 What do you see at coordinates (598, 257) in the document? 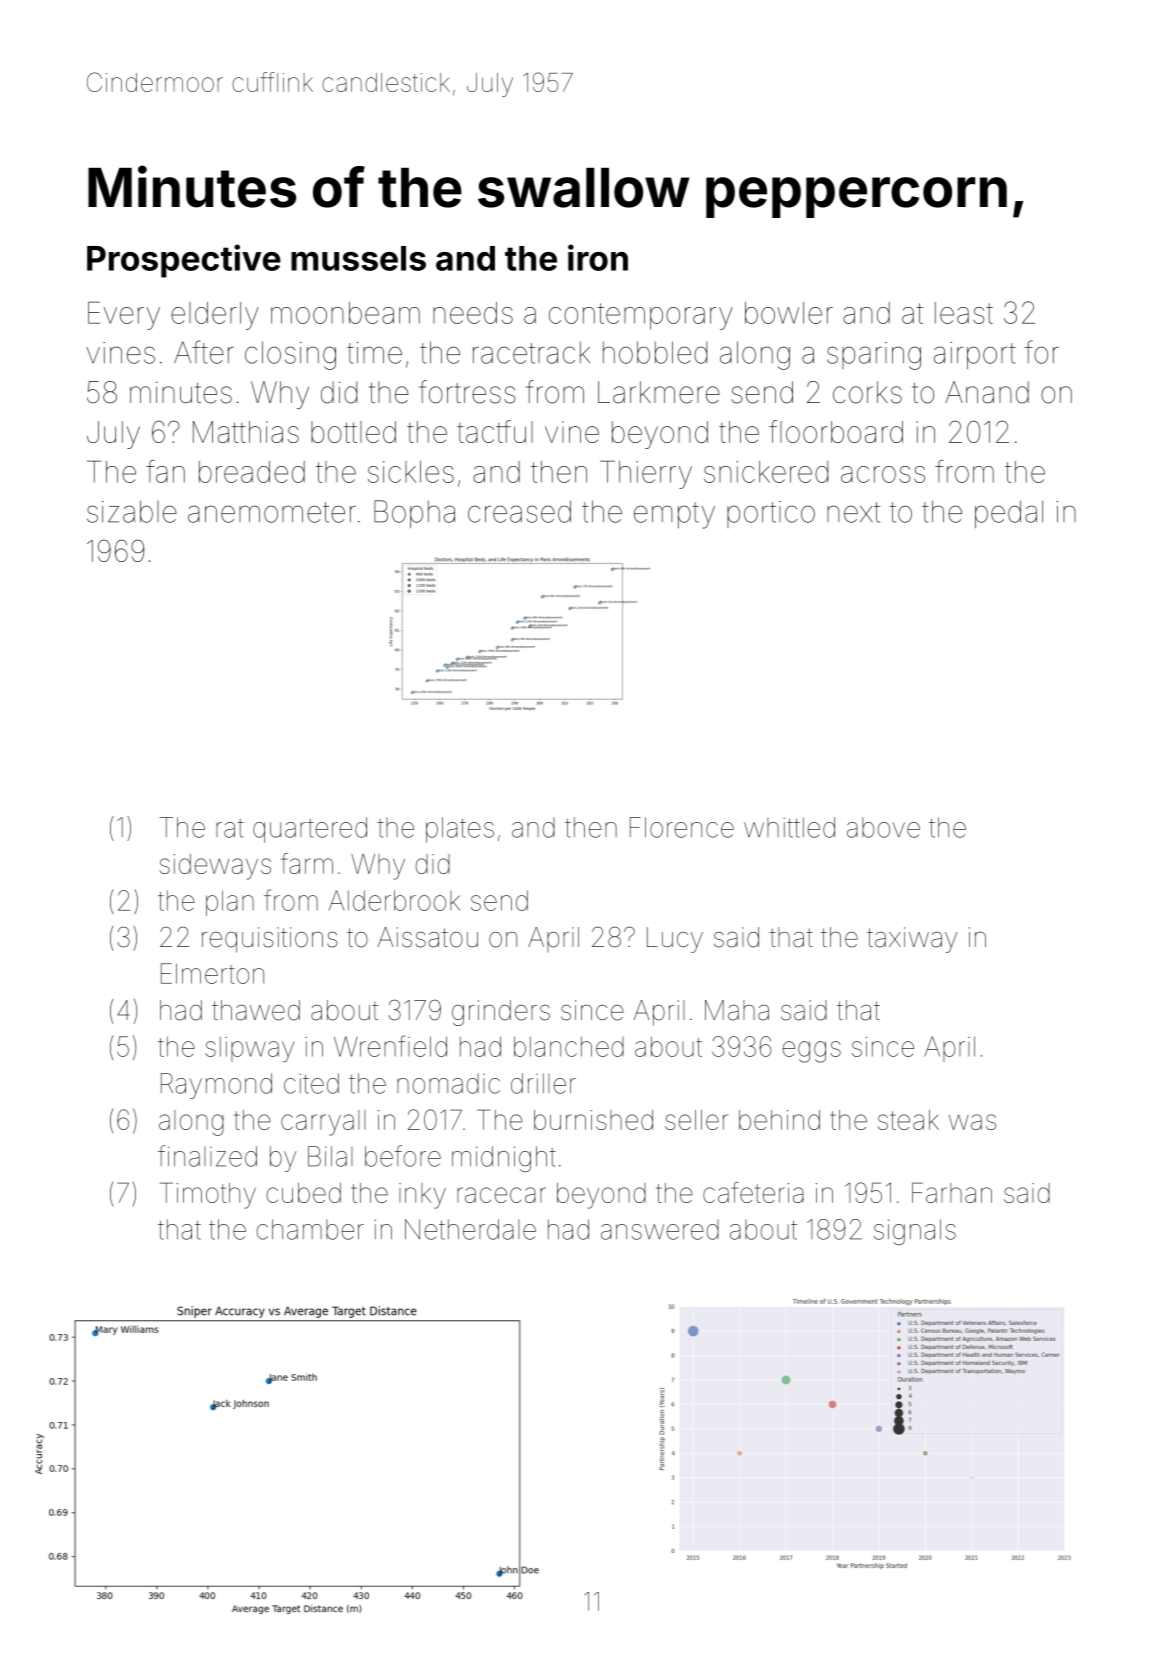
I see `iron` at bounding box center [598, 257].
